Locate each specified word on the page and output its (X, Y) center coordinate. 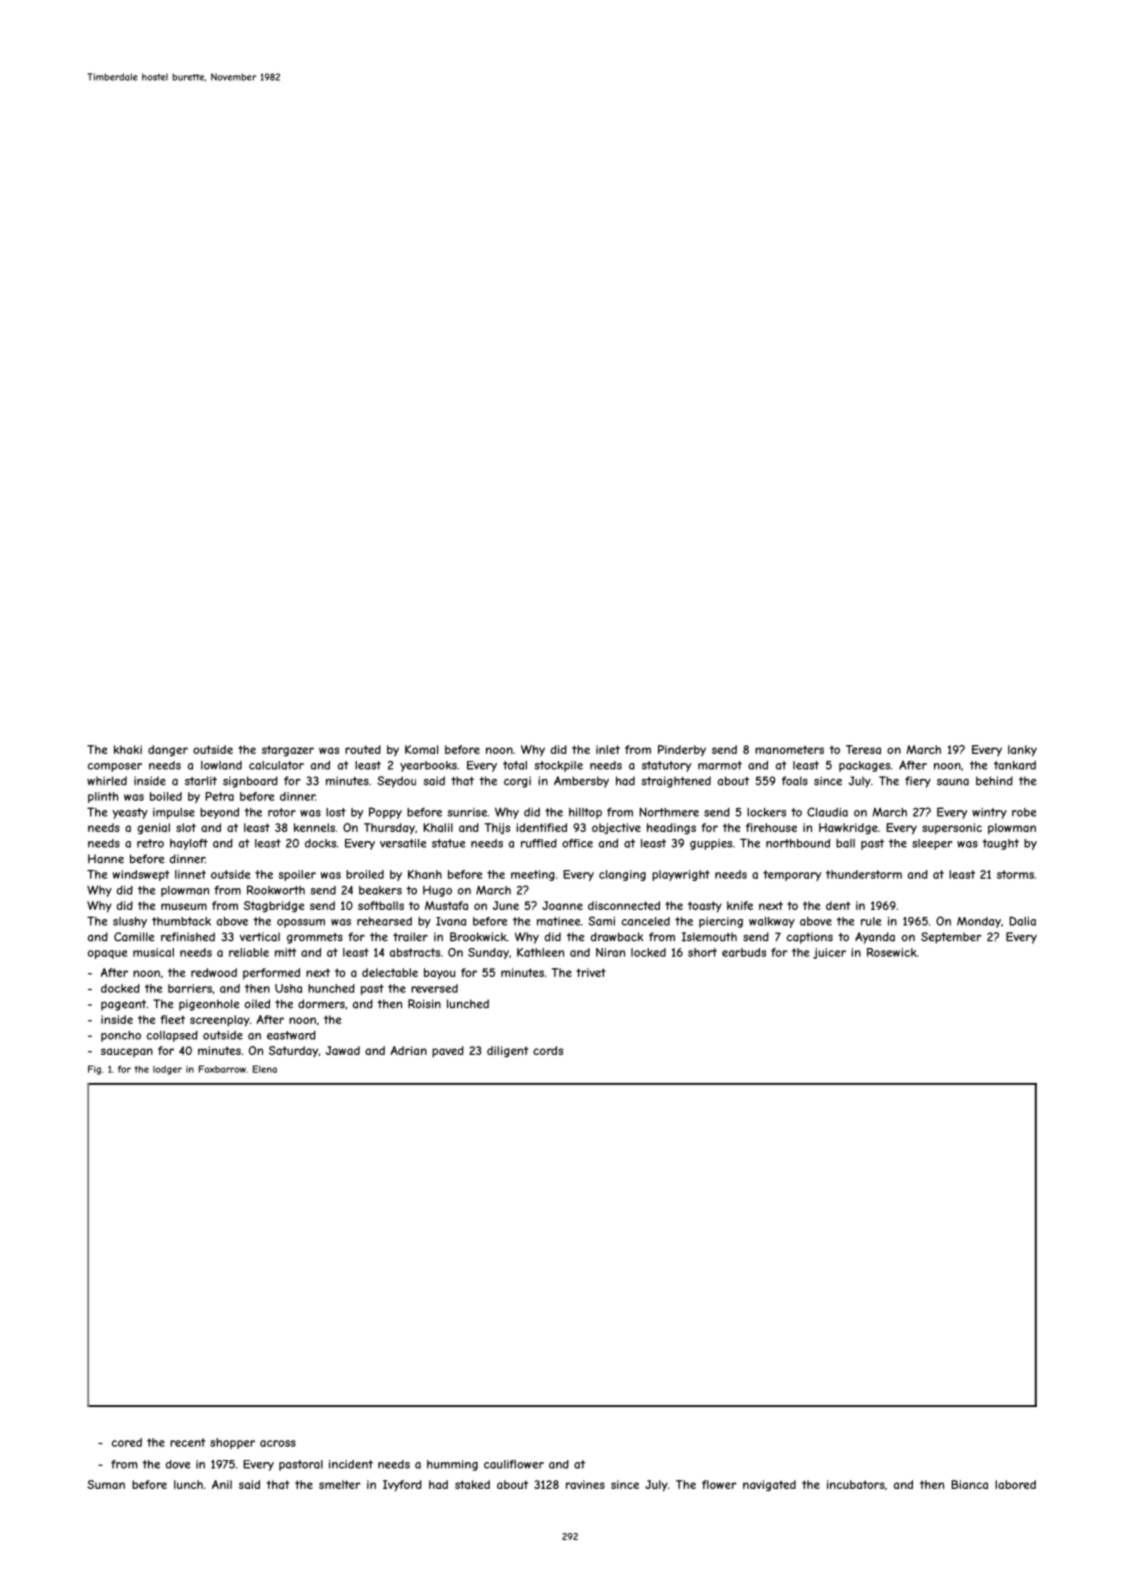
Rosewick (892, 952)
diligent (507, 1052)
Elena (265, 1069)
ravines (585, 1484)
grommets (315, 938)
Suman (106, 1484)
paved (448, 1052)
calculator (276, 765)
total (515, 765)
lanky (1022, 751)
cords (548, 1050)
